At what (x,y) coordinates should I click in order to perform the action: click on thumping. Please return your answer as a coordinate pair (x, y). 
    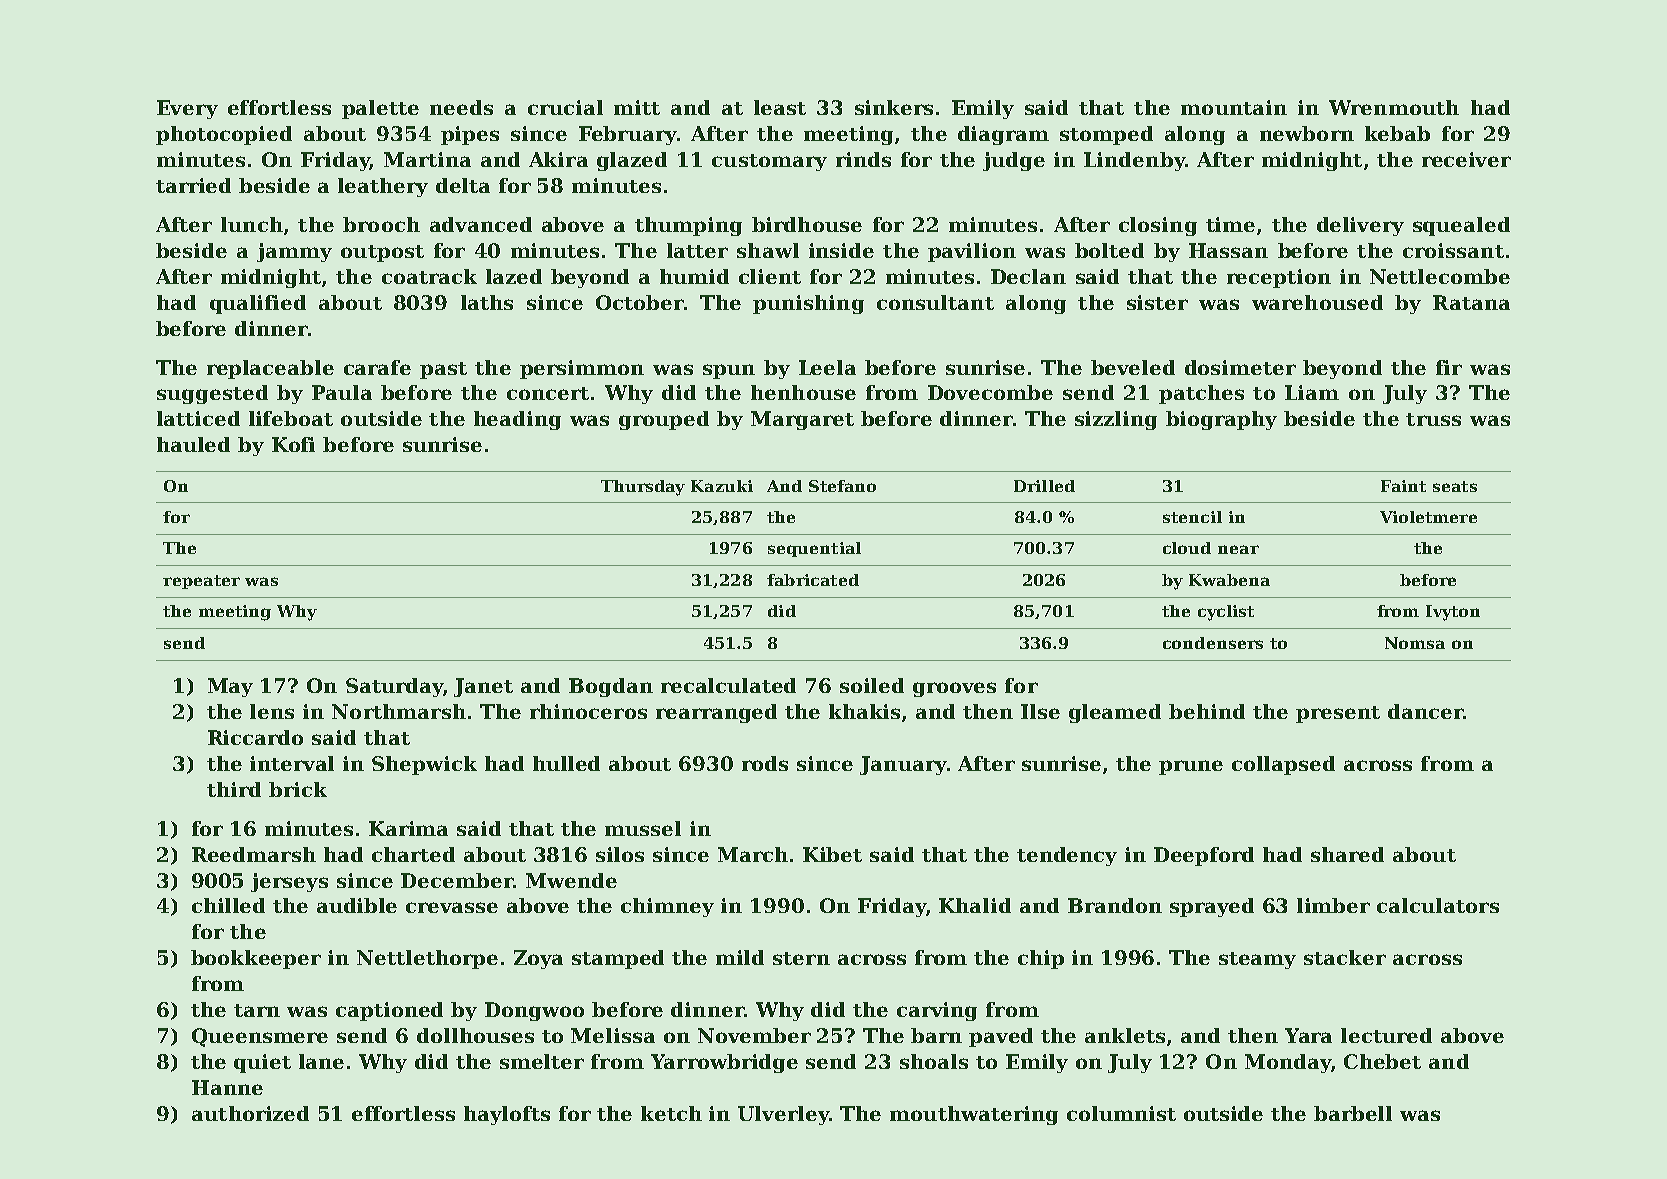
    Looking at the image, I should click on (688, 226).
